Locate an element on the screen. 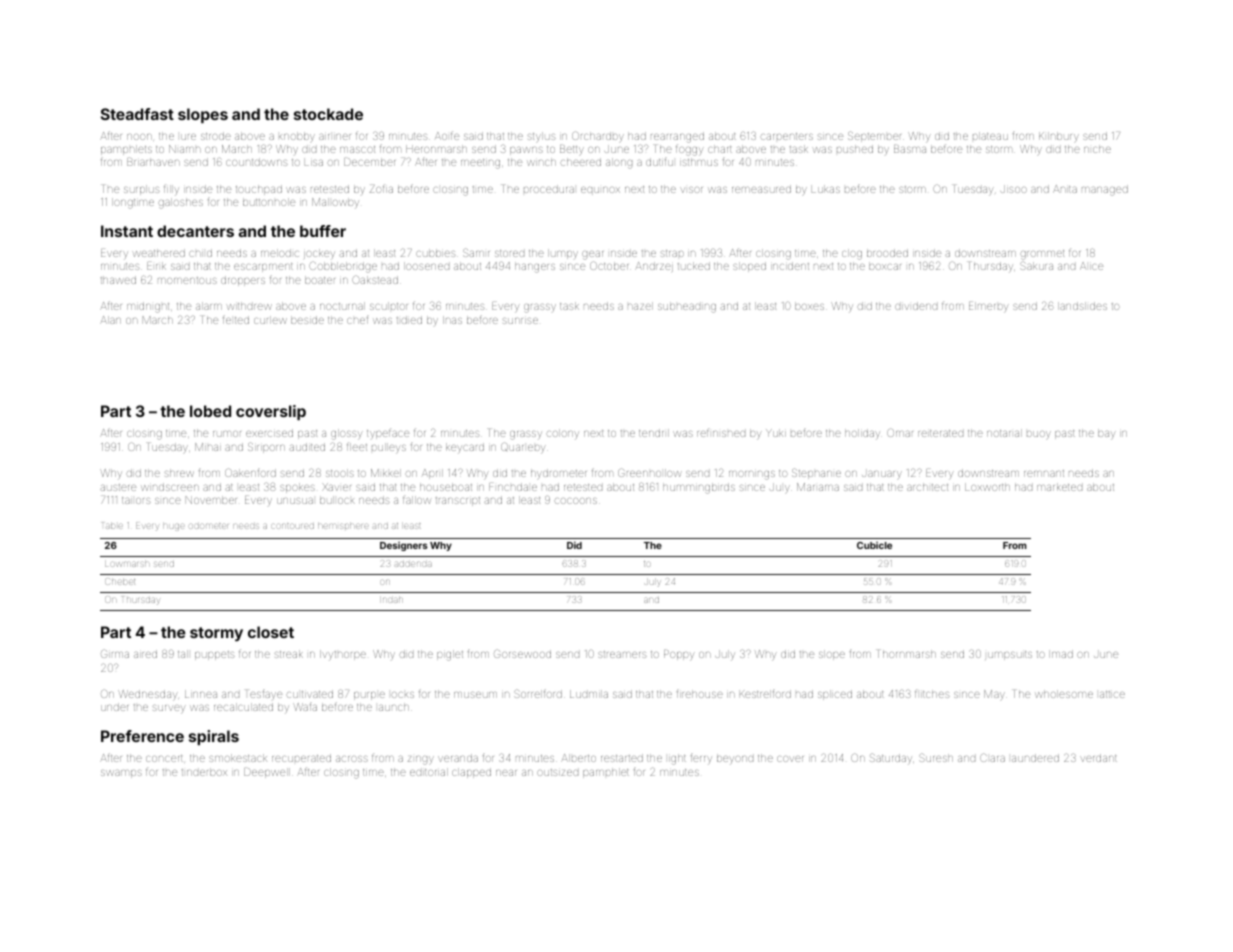 The image size is (1233, 952). Instant is located at coordinates (127, 231).
